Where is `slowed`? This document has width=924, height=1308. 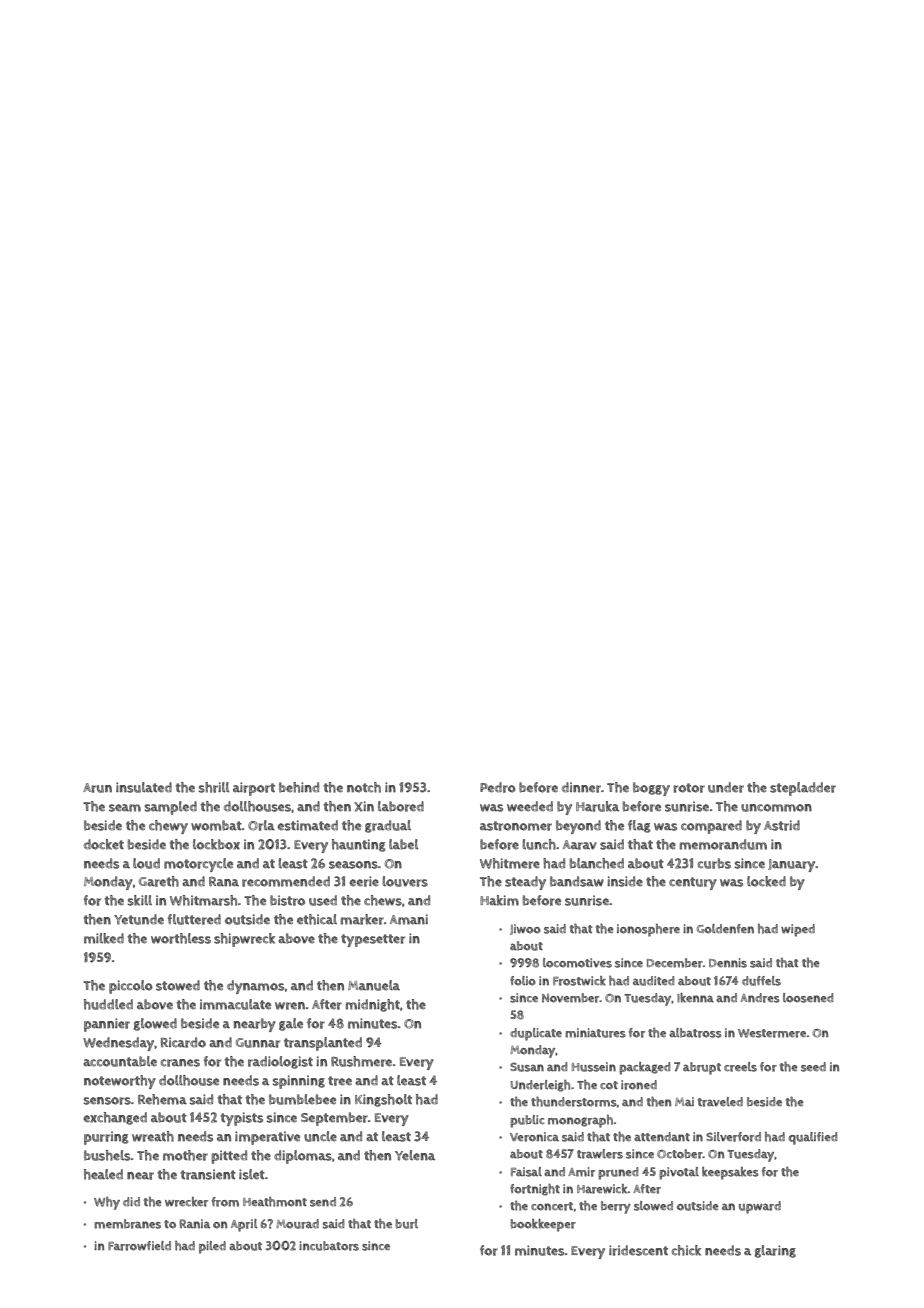 slowed is located at coordinates (653, 1206).
